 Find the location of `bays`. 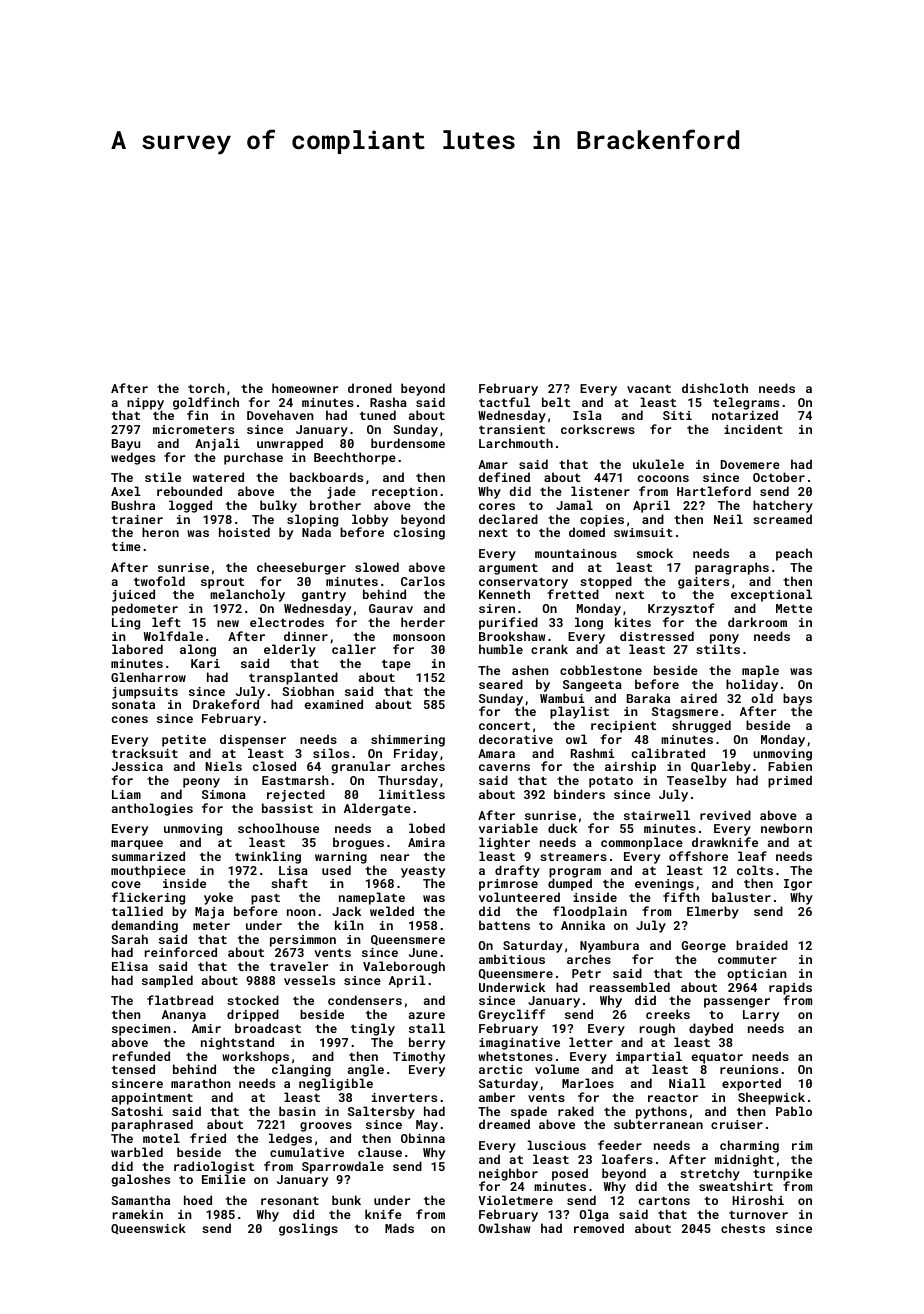

bays is located at coordinates (797, 700).
